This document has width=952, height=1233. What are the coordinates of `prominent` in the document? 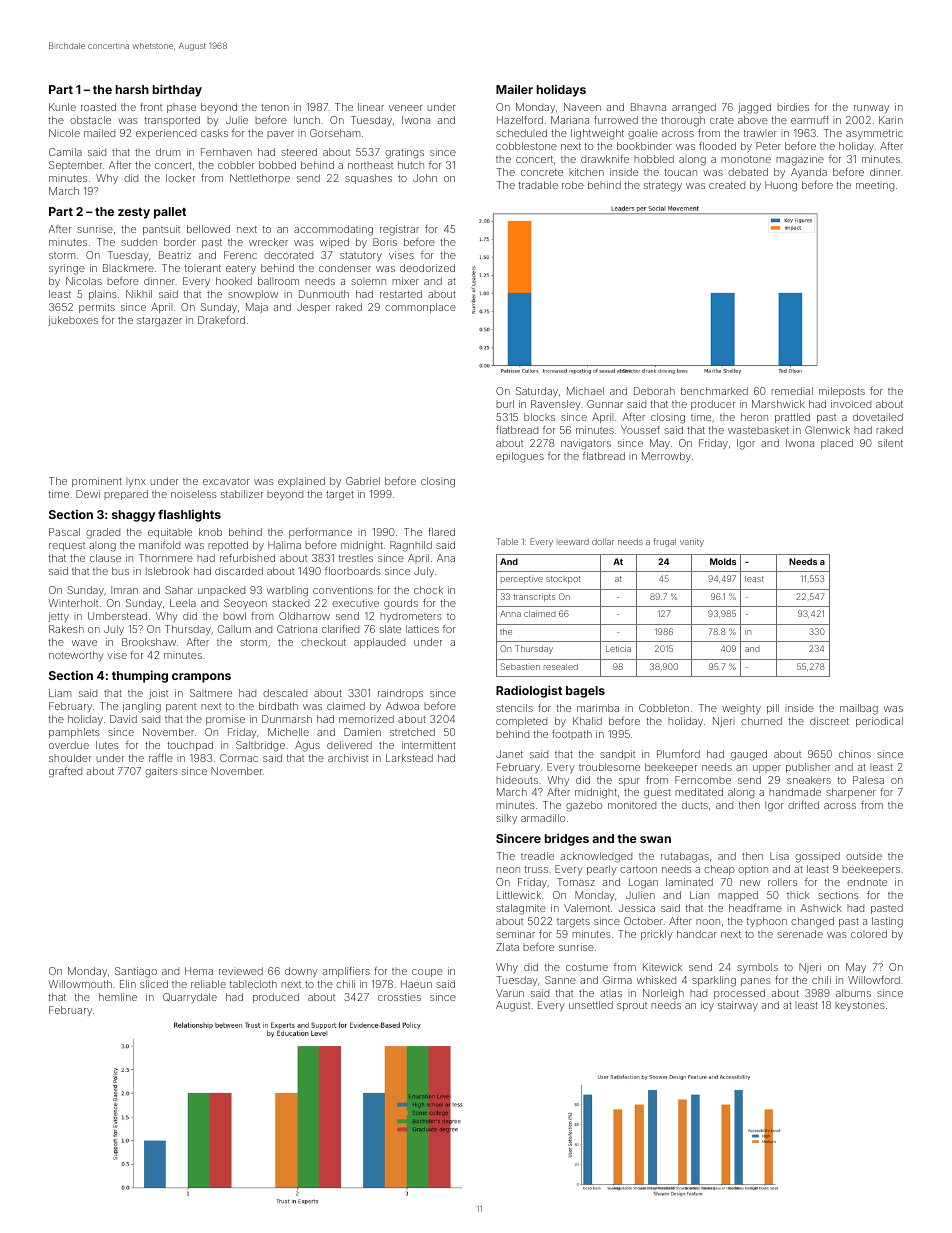 It's located at (97, 482).
